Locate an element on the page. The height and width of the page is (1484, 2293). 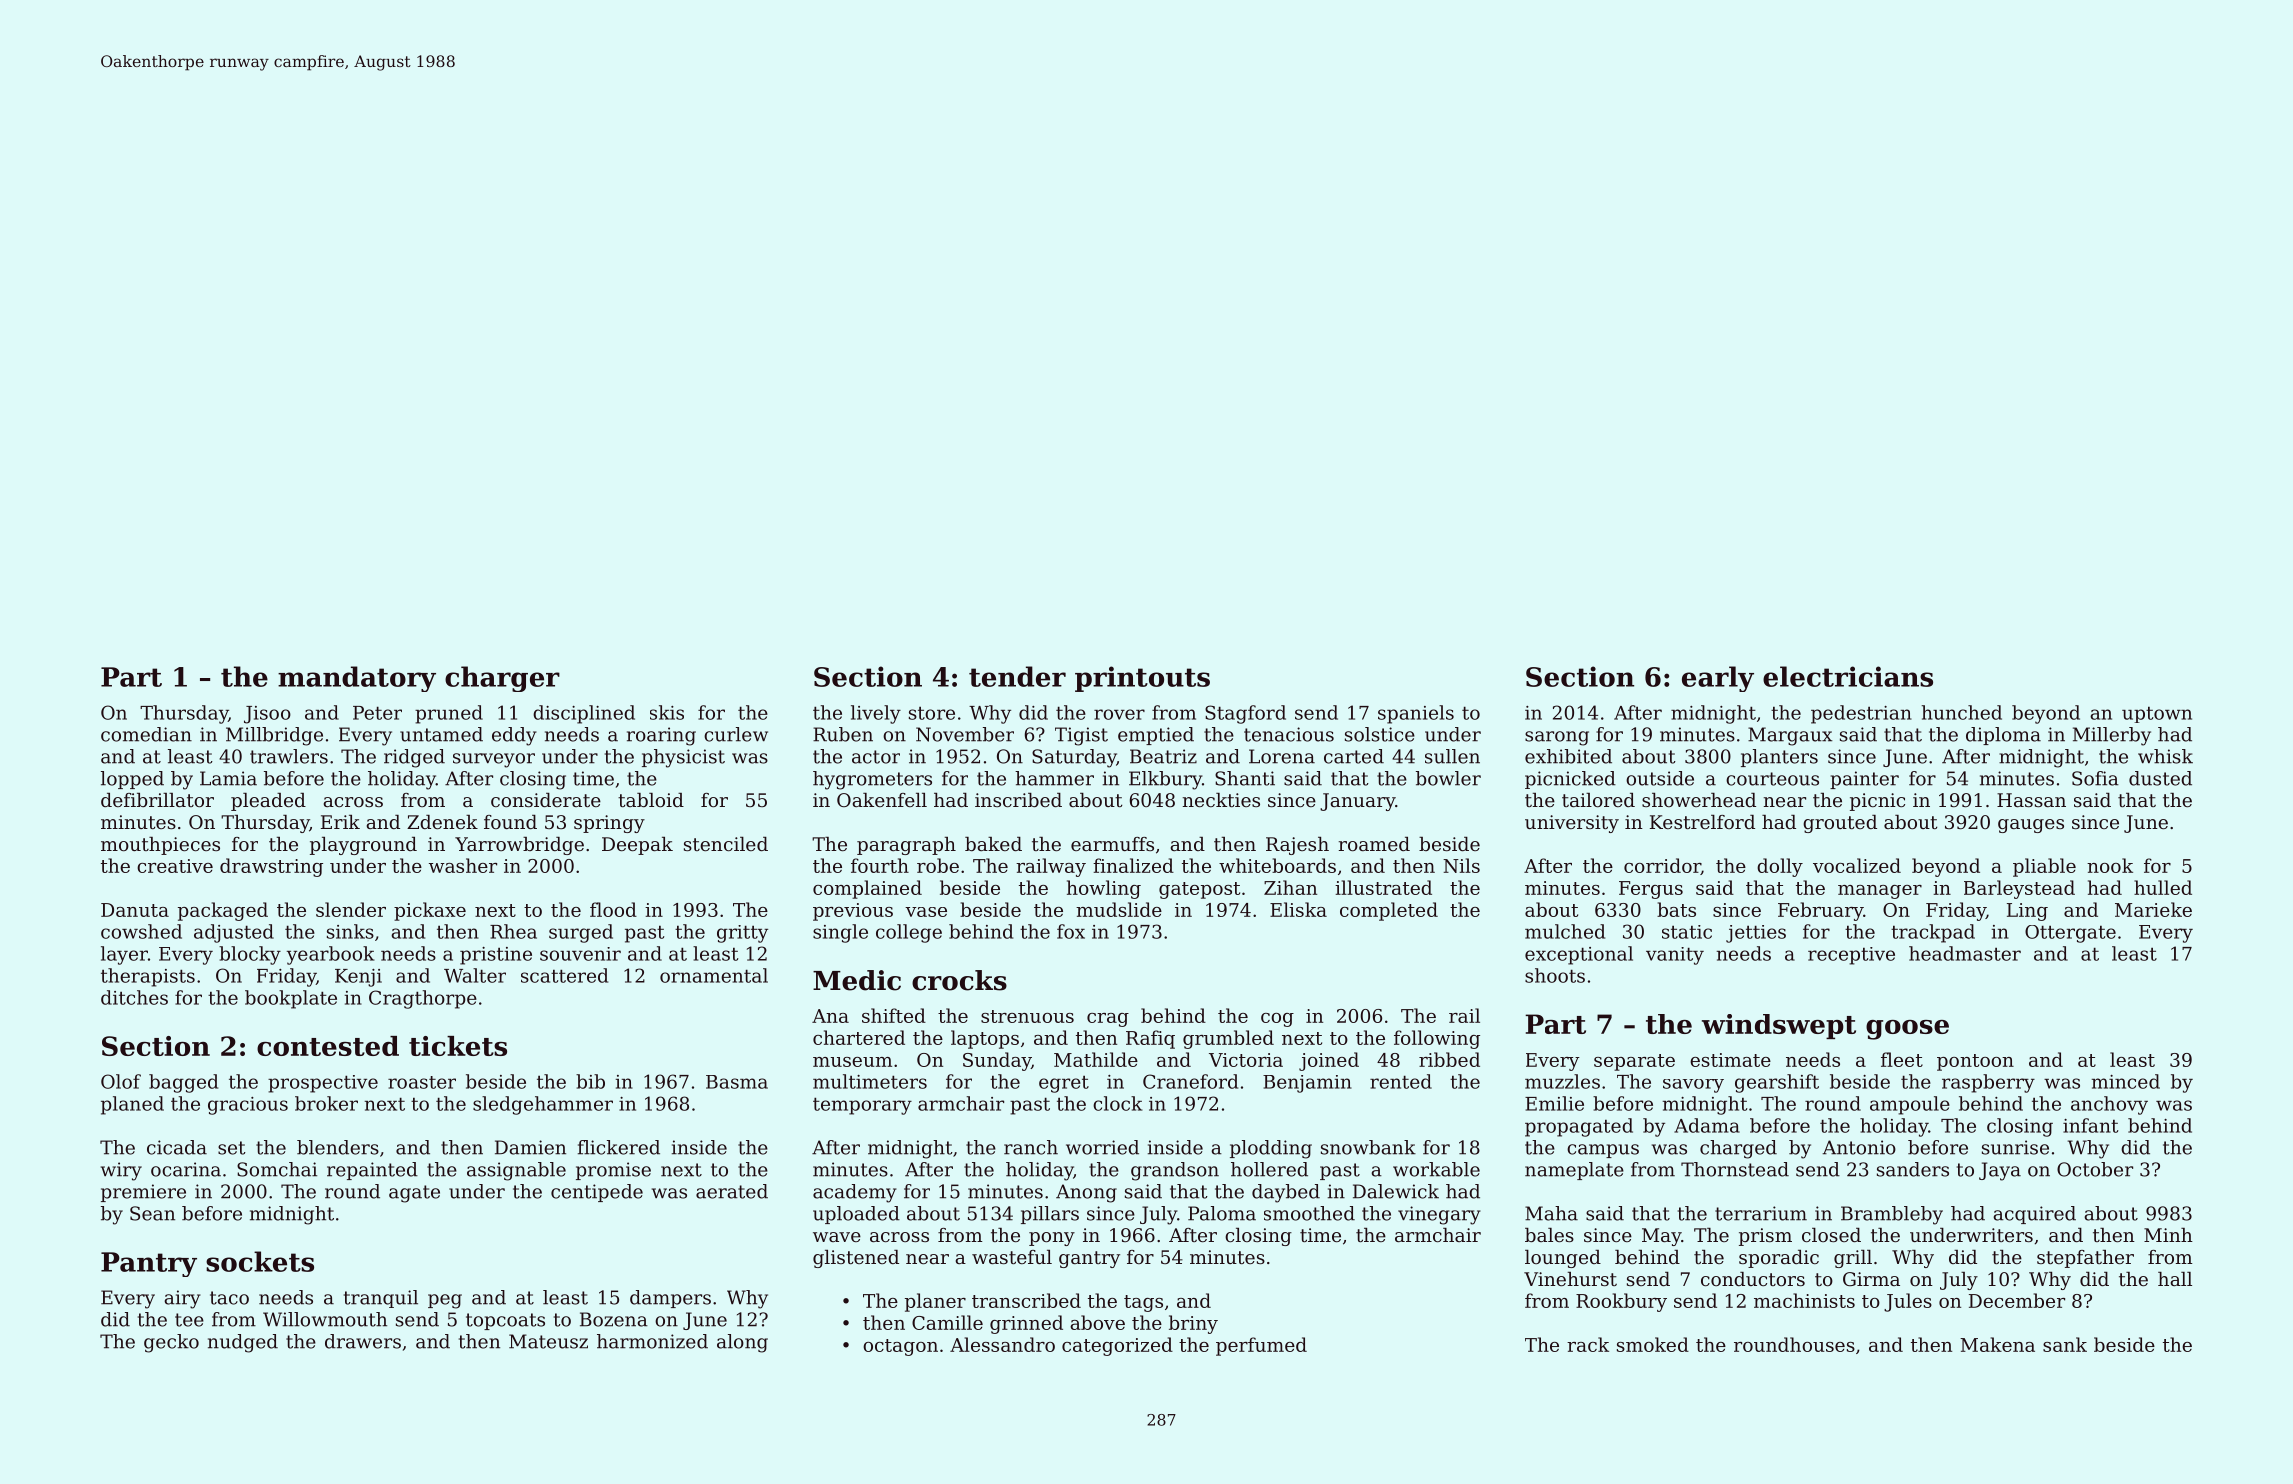
Pantry is located at coordinates (149, 1264).
